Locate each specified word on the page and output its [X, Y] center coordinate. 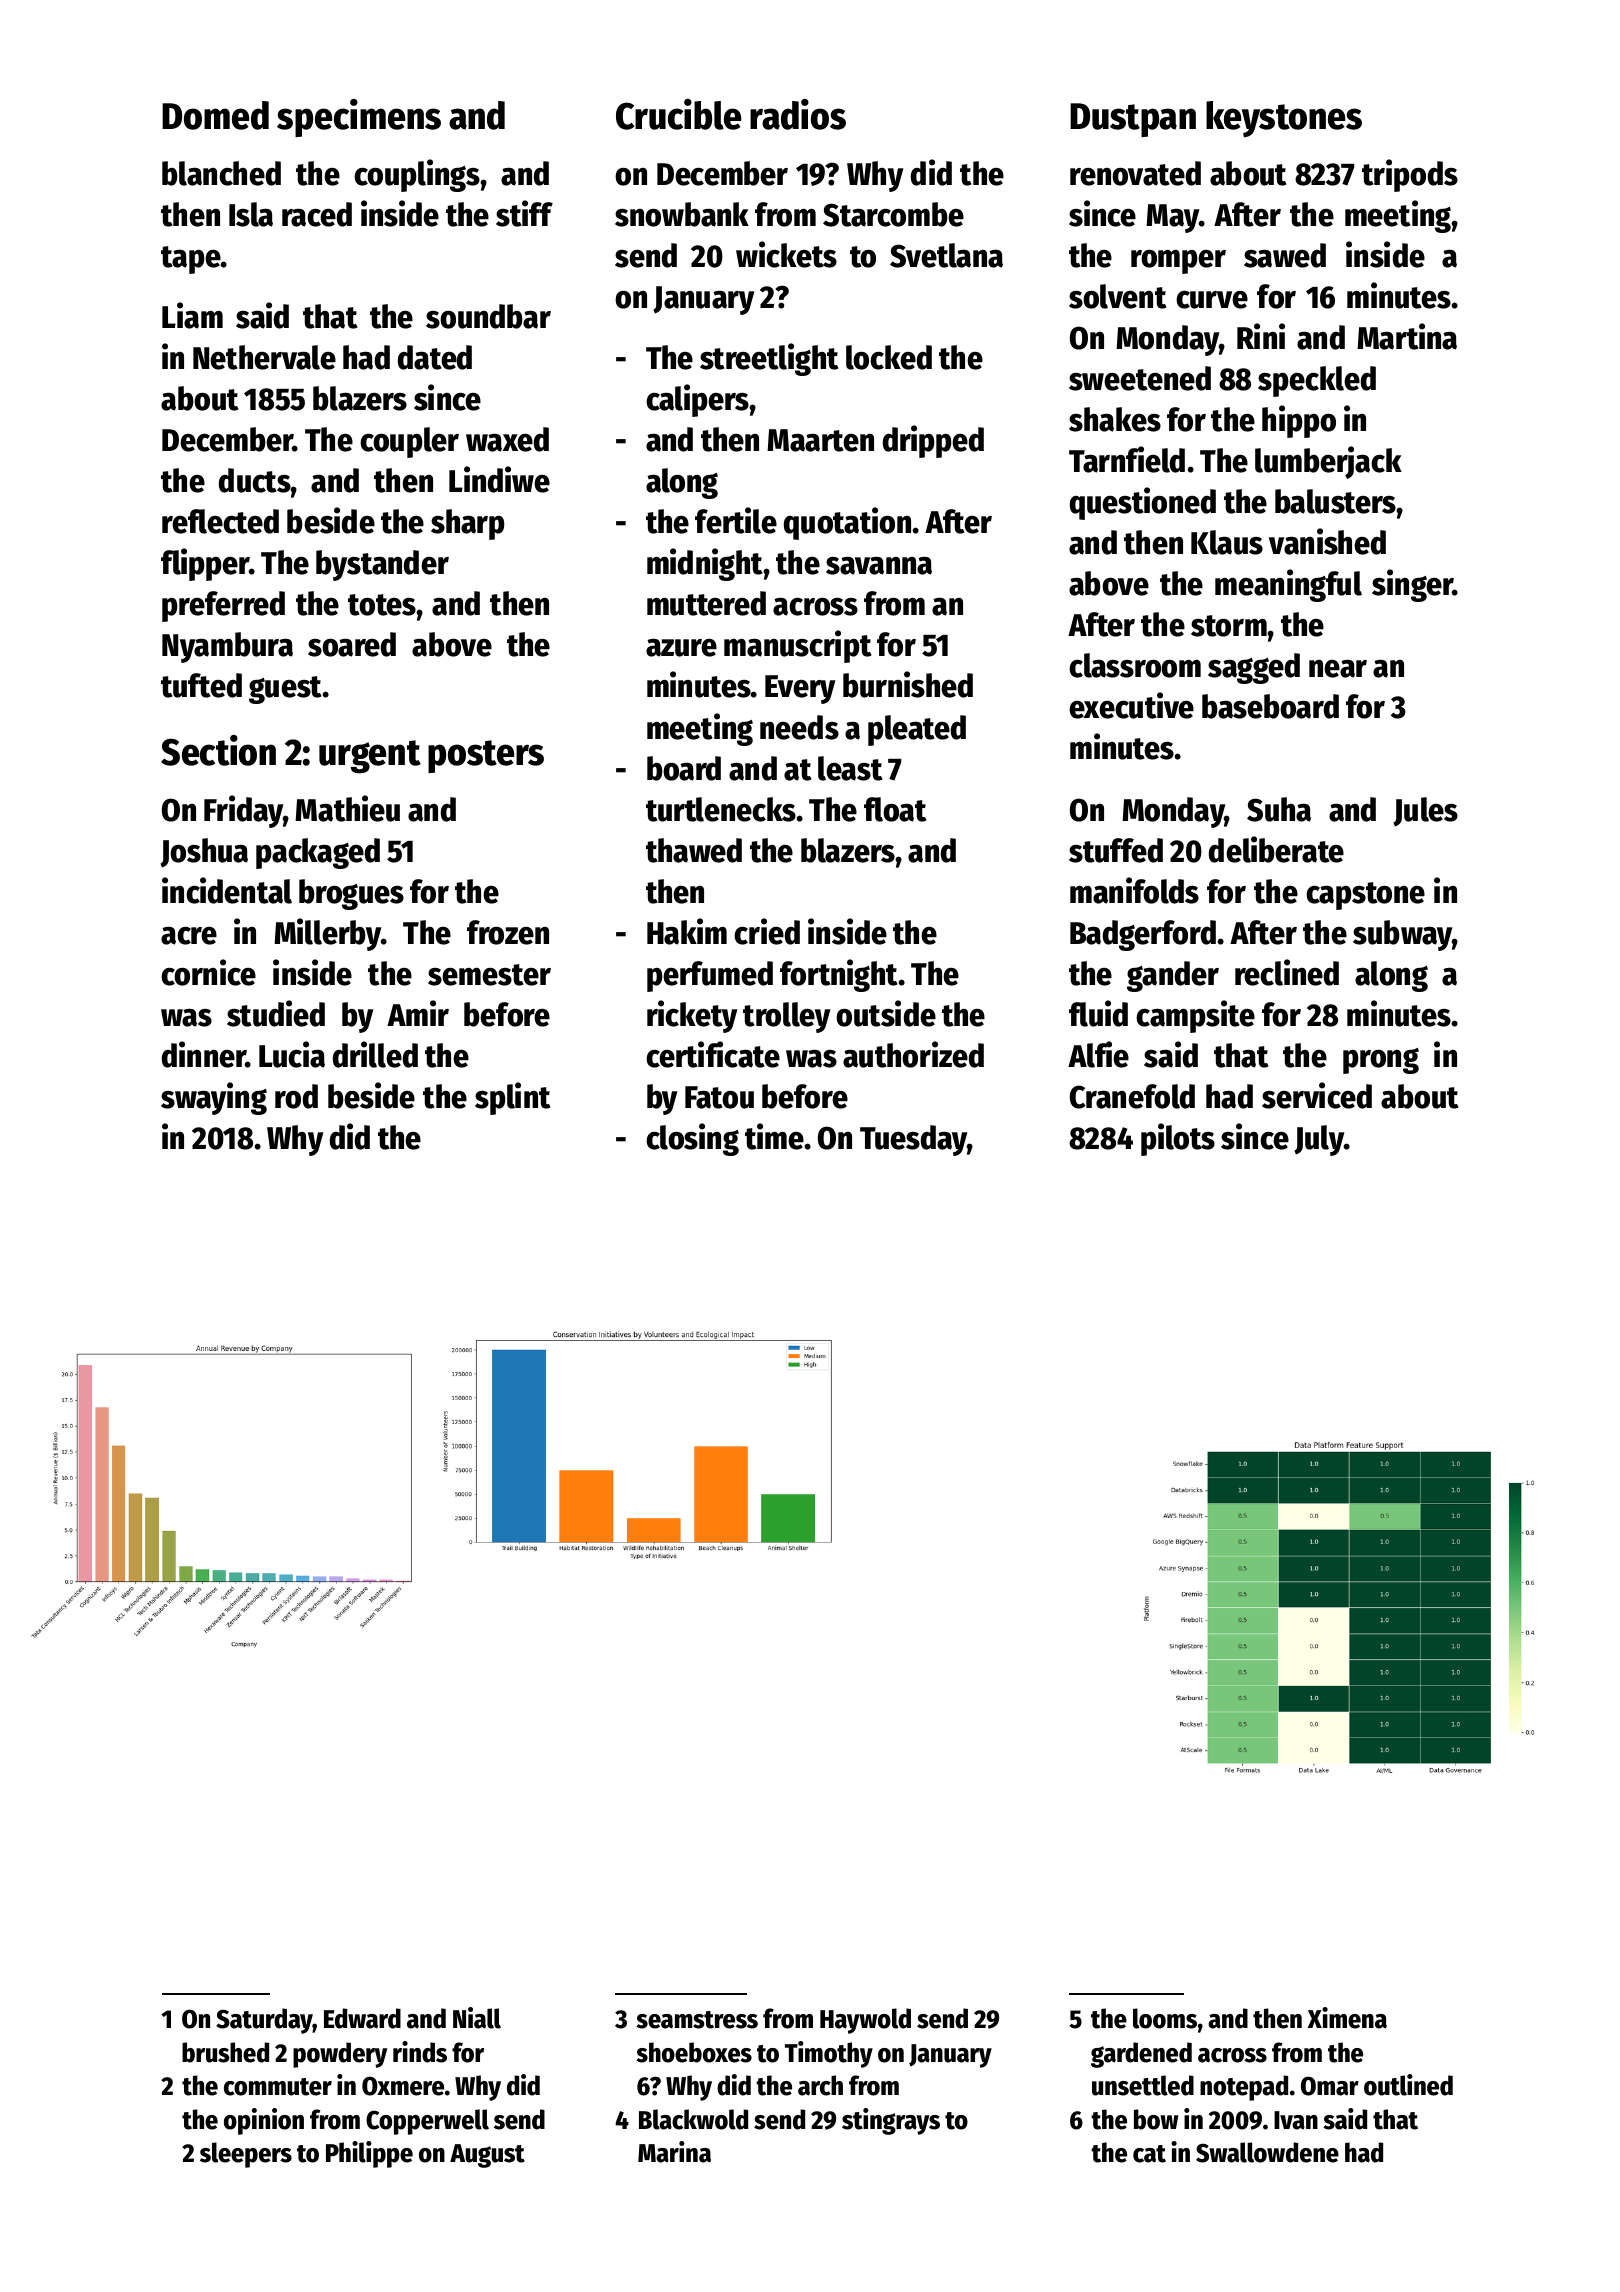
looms [1165, 2018]
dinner [204, 1054]
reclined [1287, 972]
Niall [477, 2018]
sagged [1254, 668]
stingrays [891, 2121]
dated [435, 357]
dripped [933, 441]
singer [1412, 585]
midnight [705, 564]
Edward [362, 2018]
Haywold [865, 2021]
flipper [205, 564]
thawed [694, 850]
